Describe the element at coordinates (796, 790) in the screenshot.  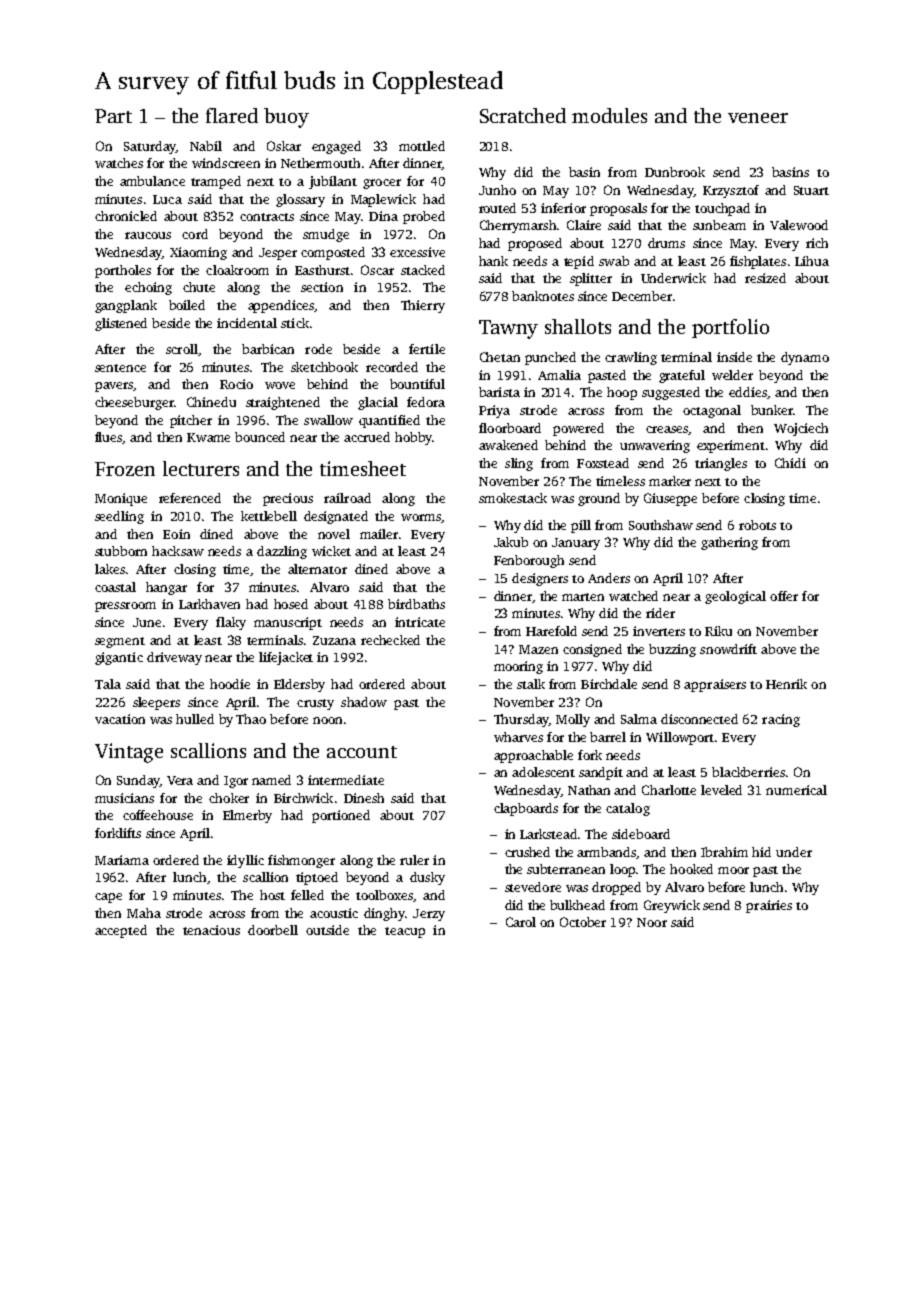
I see `numerical` at that location.
